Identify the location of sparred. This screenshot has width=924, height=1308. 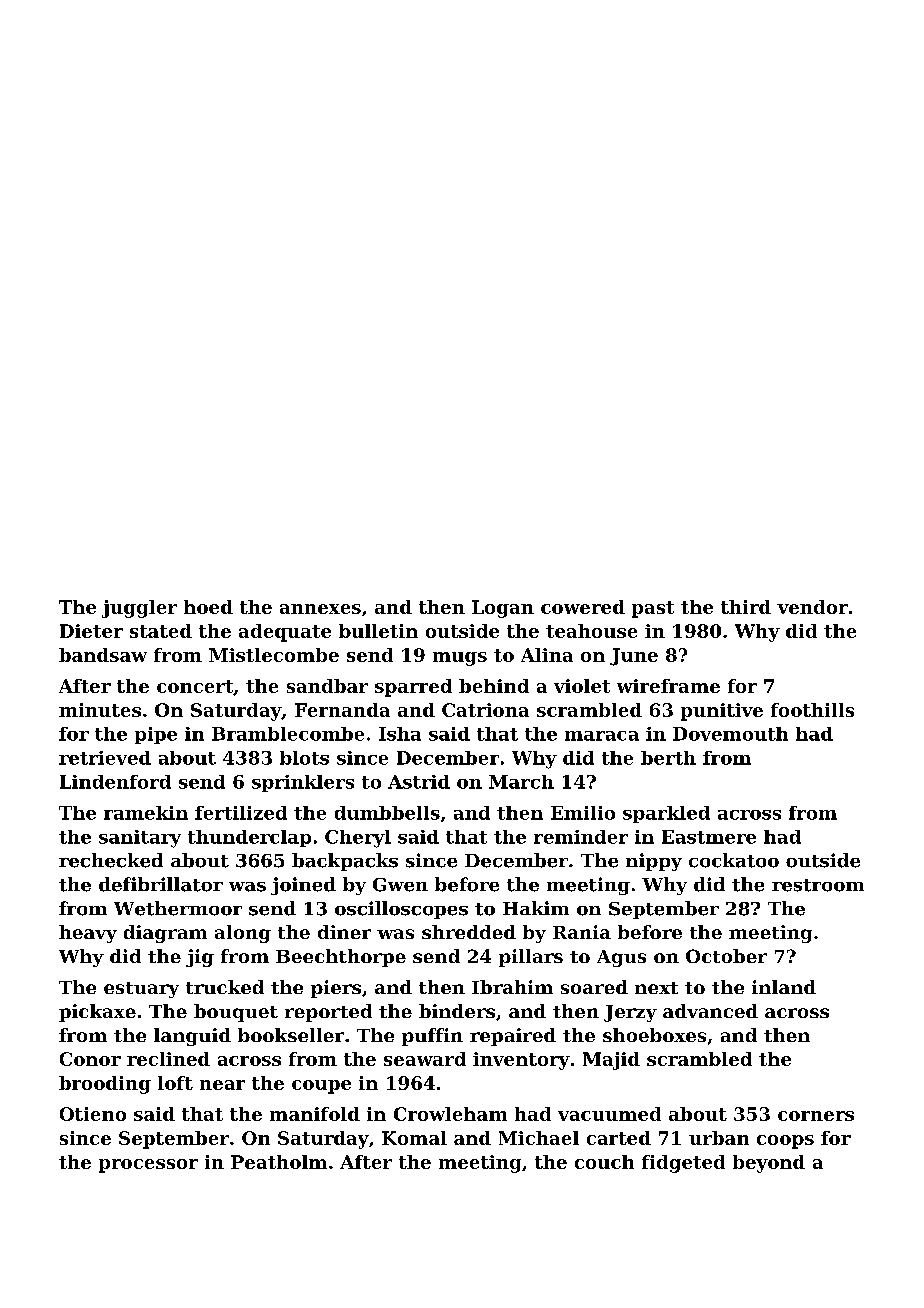
(413, 688).
